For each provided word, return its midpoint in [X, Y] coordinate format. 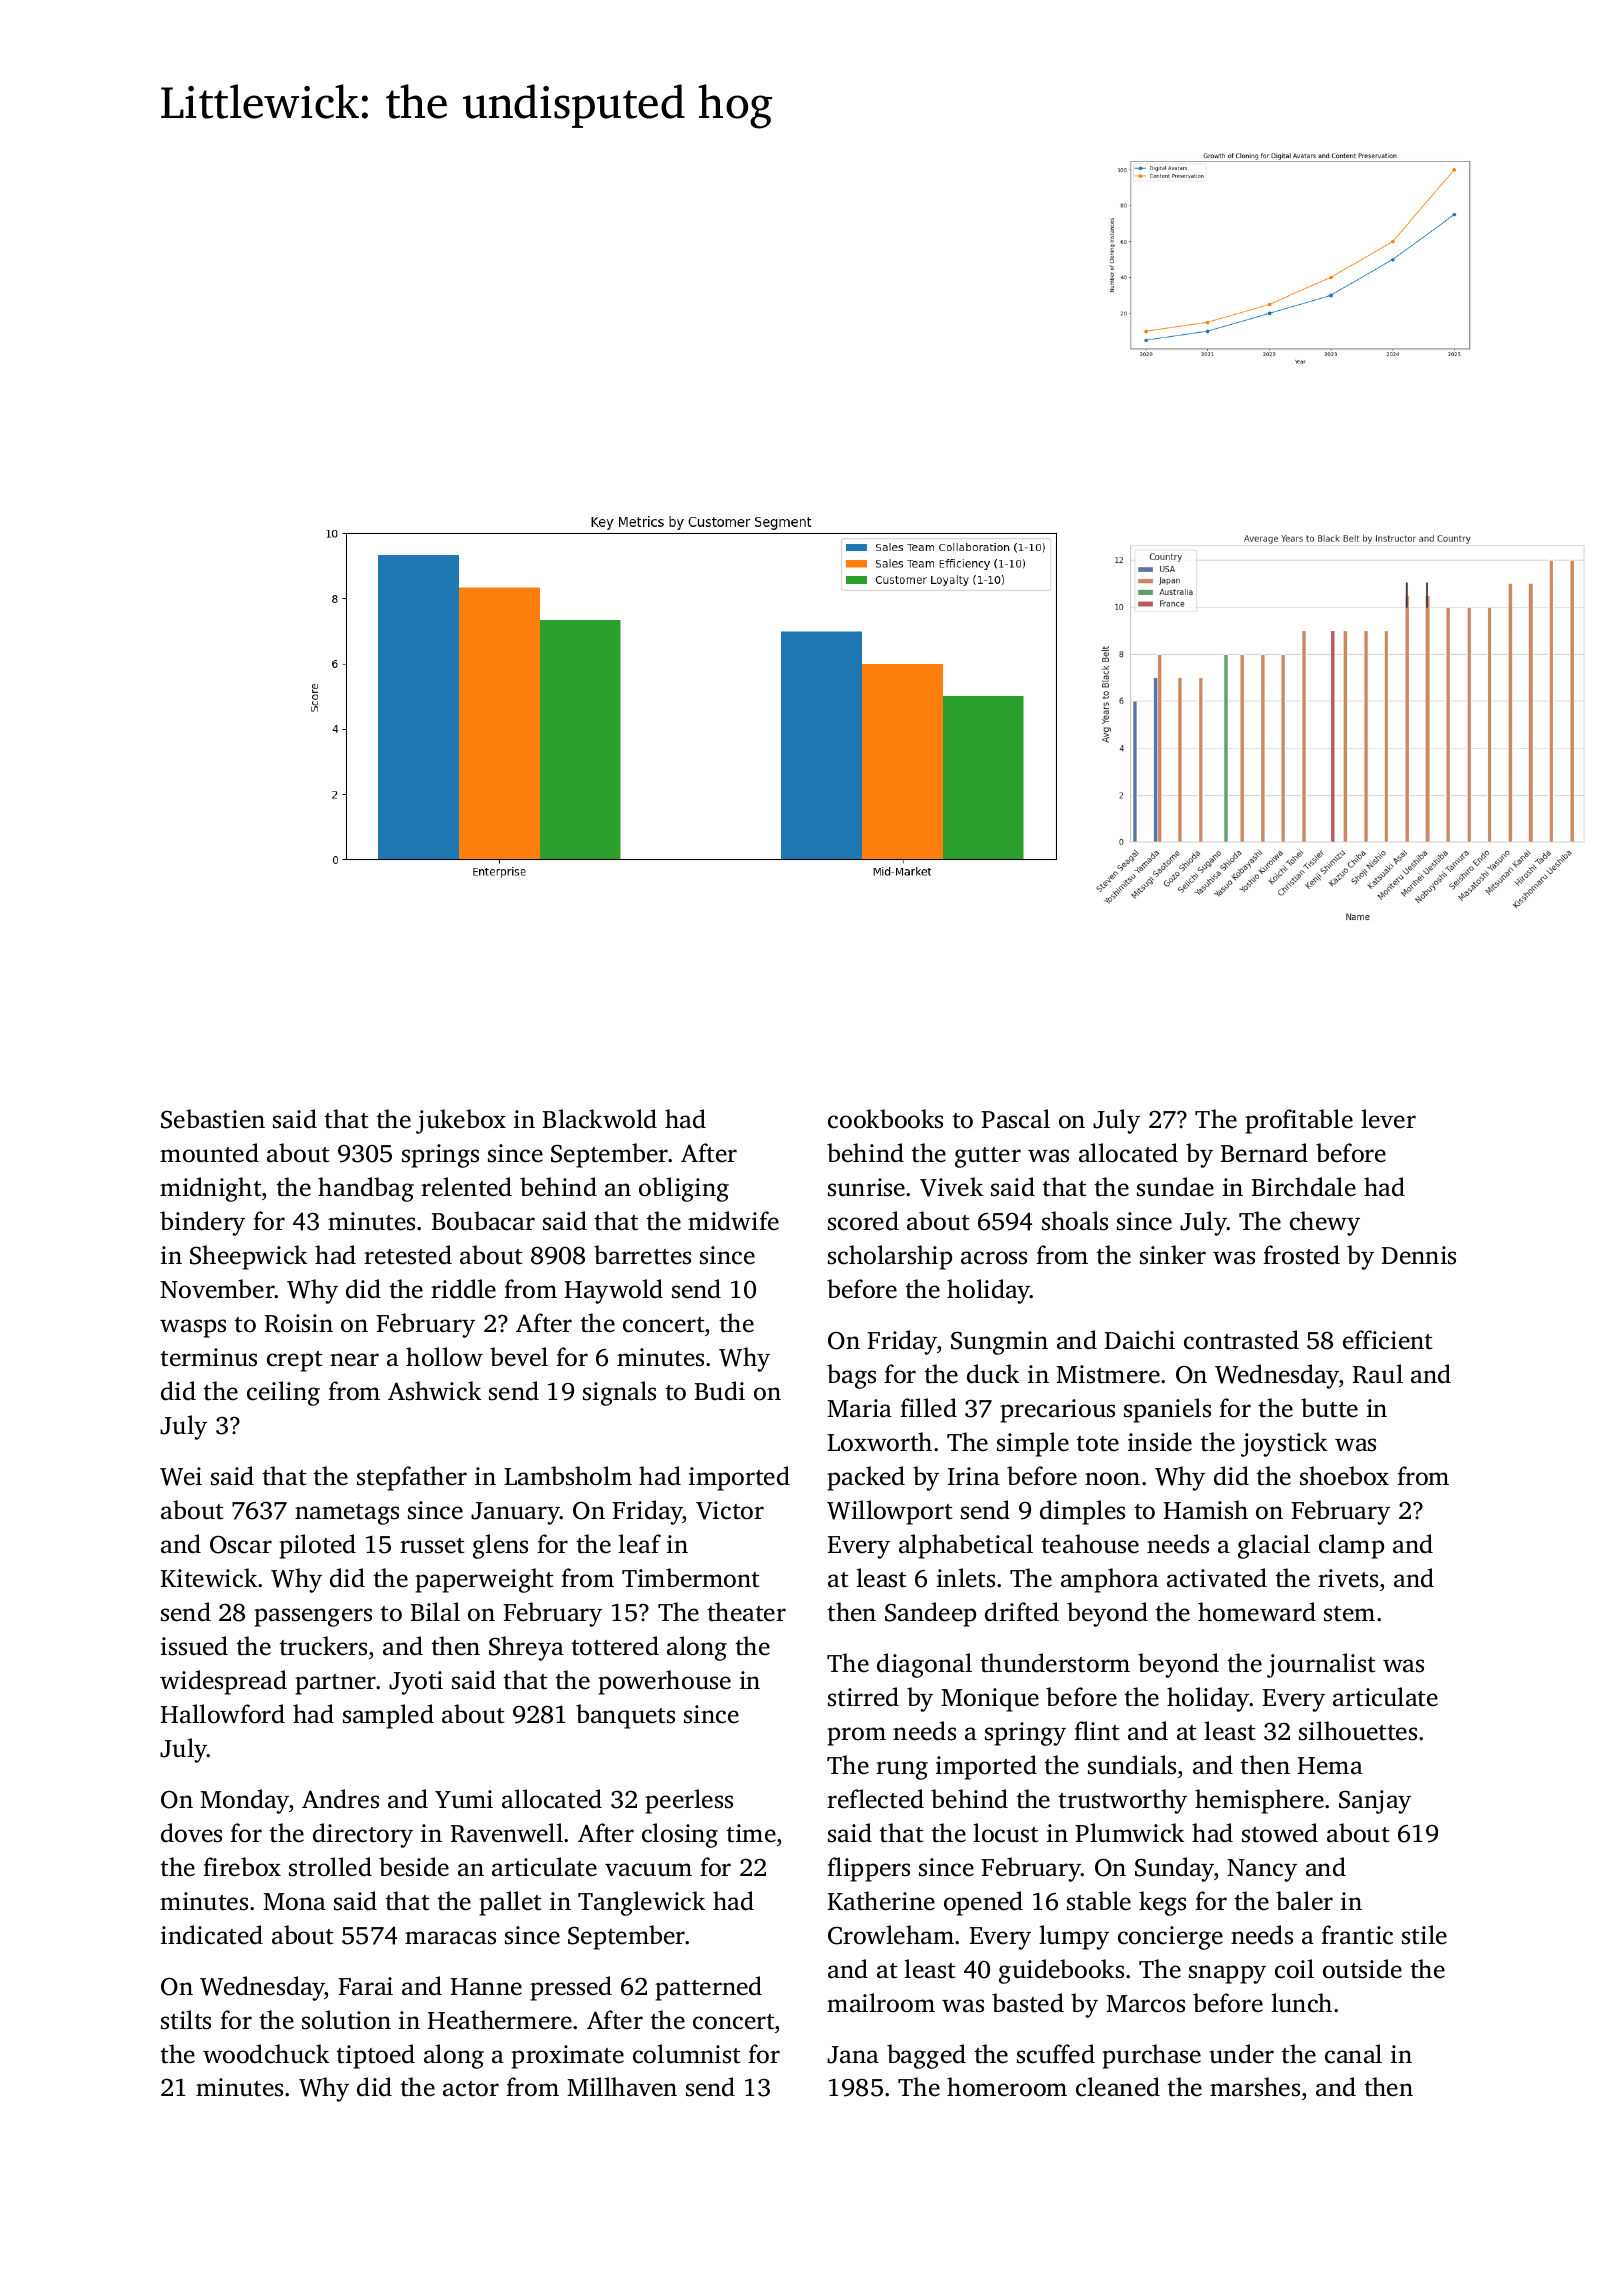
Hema [1330, 1766]
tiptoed [375, 2056]
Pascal [1015, 1119]
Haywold [614, 1291]
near [354, 1360]
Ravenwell [507, 1833]
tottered [615, 1646]
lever [1388, 1119]
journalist [1321, 1665]
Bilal [435, 1612]
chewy [1325, 1223]
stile [1424, 1935]
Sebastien [213, 1119]
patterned [708, 1988]
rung [902, 1770]
